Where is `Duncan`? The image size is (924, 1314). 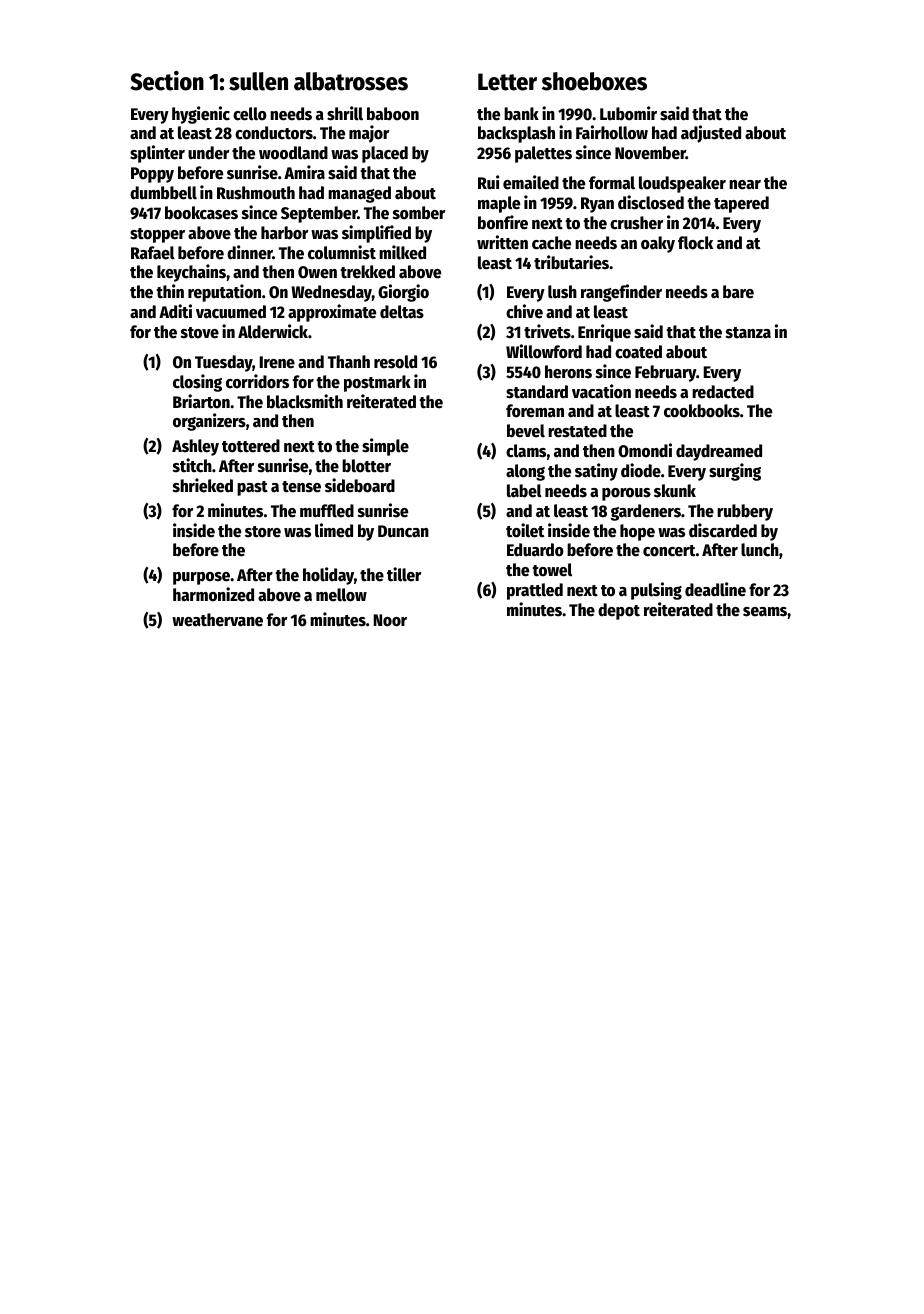
Duncan is located at coordinates (403, 531).
